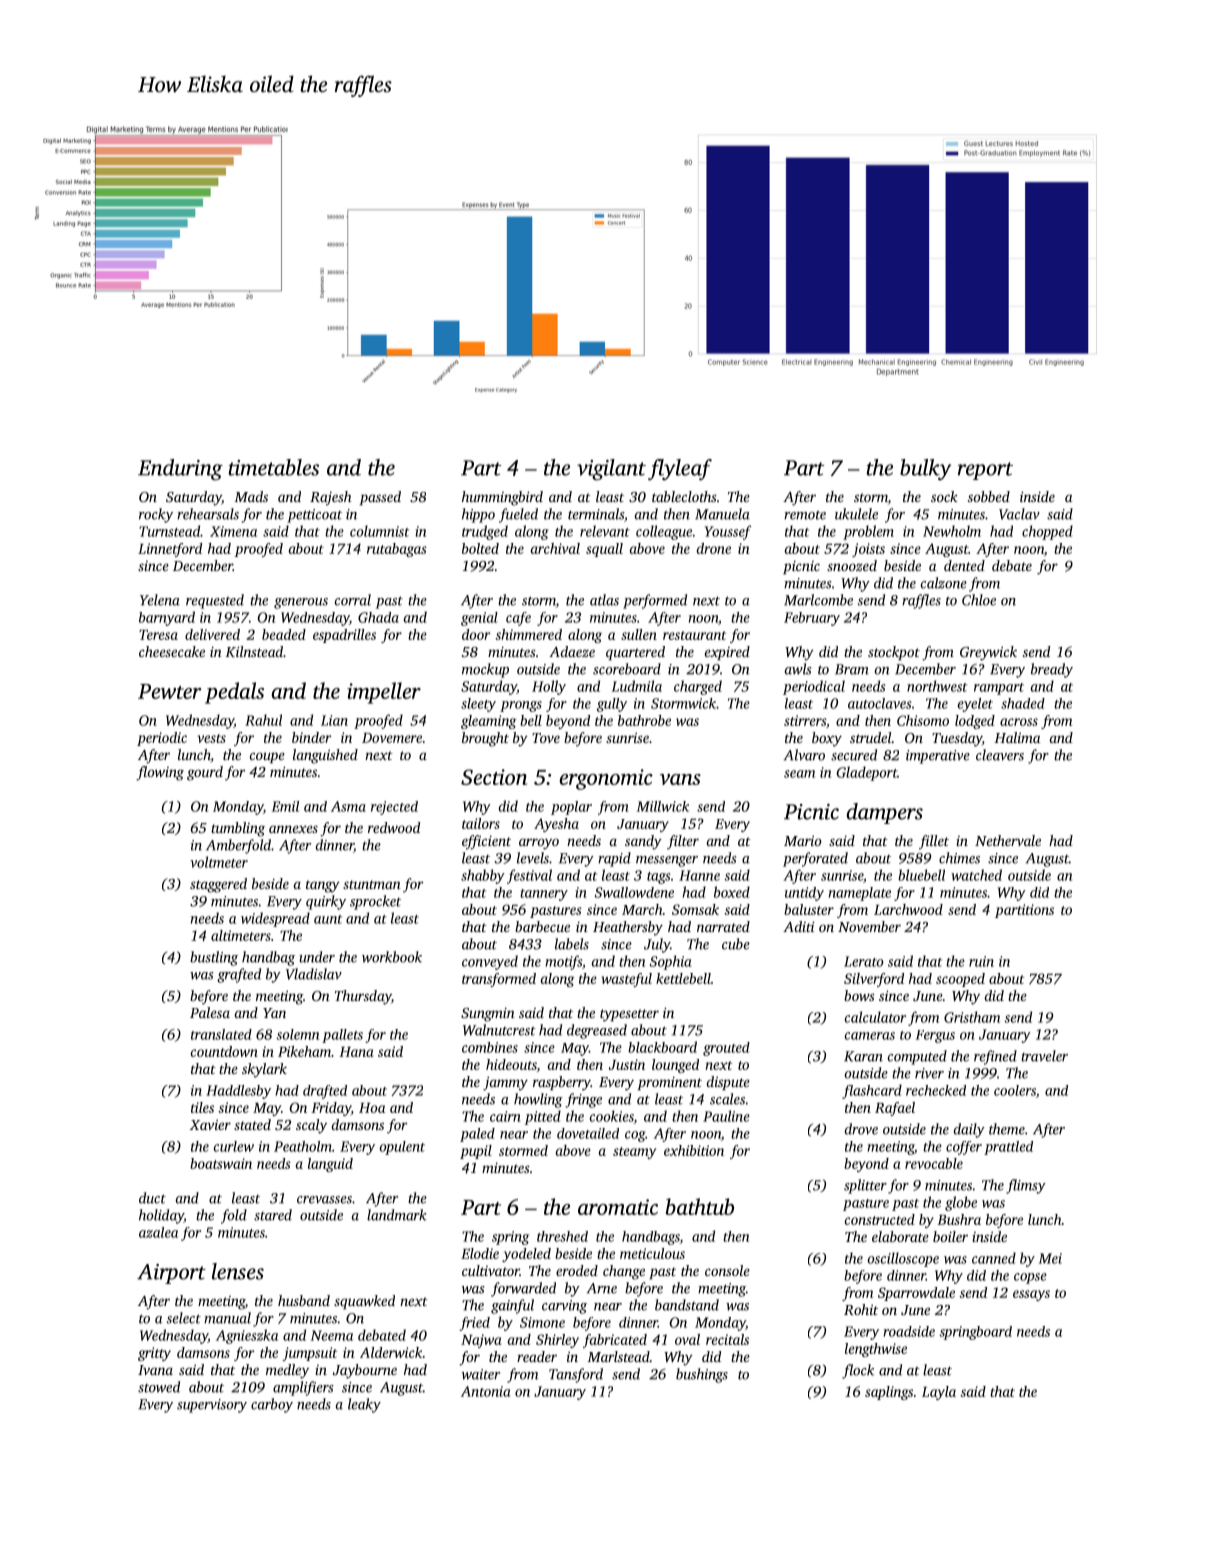 This screenshot has height=1567, width=1211. What do you see at coordinates (1008, 840) in the screenshot?
I see `Nethervale` at bounding box center [1008, 840].
